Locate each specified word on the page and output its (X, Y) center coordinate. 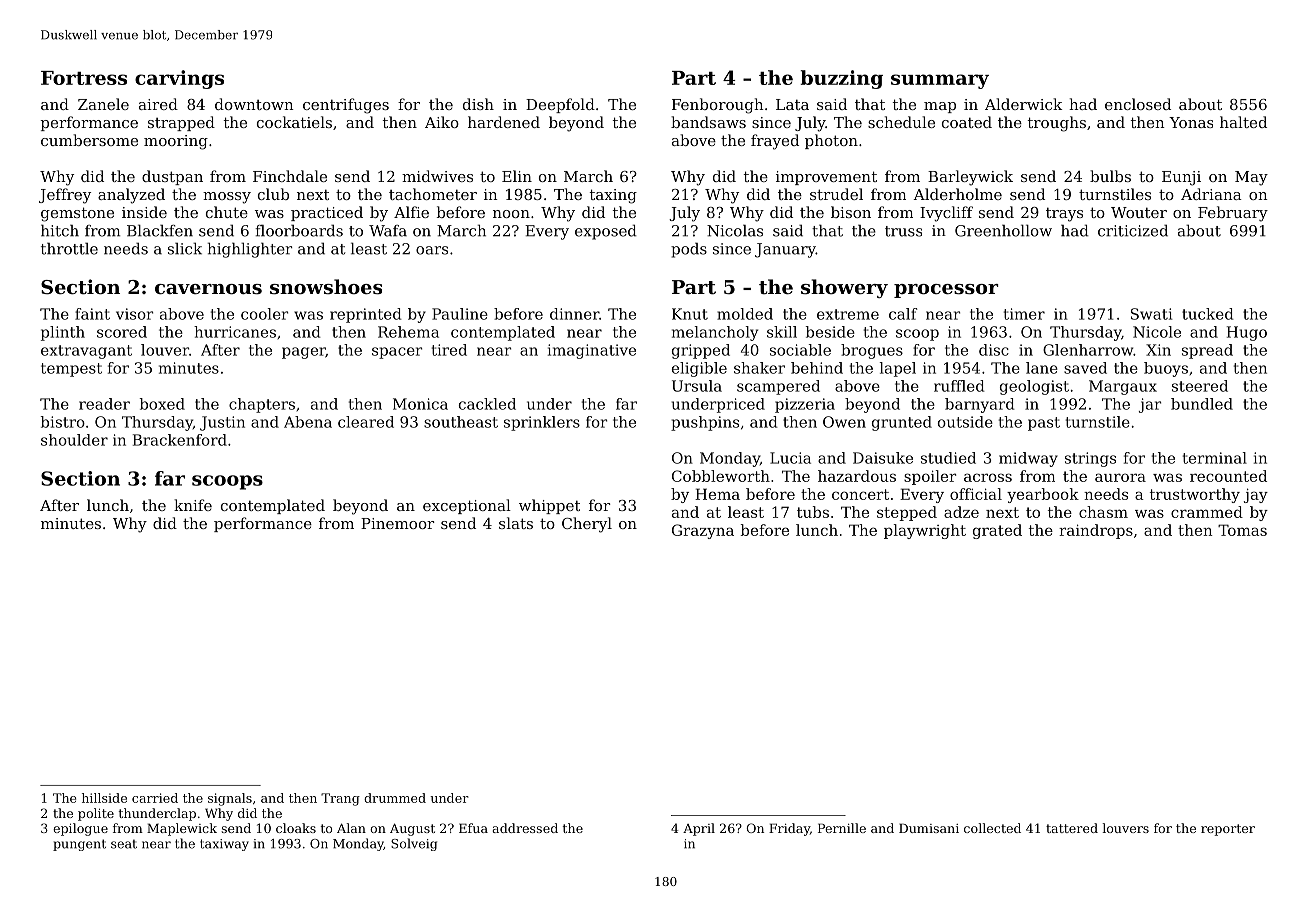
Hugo (1247, 333)
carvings (179, 79)
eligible (699, 369)
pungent (79, 845)
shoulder (74, 440)
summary (940, 81)
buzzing (842, 79)
